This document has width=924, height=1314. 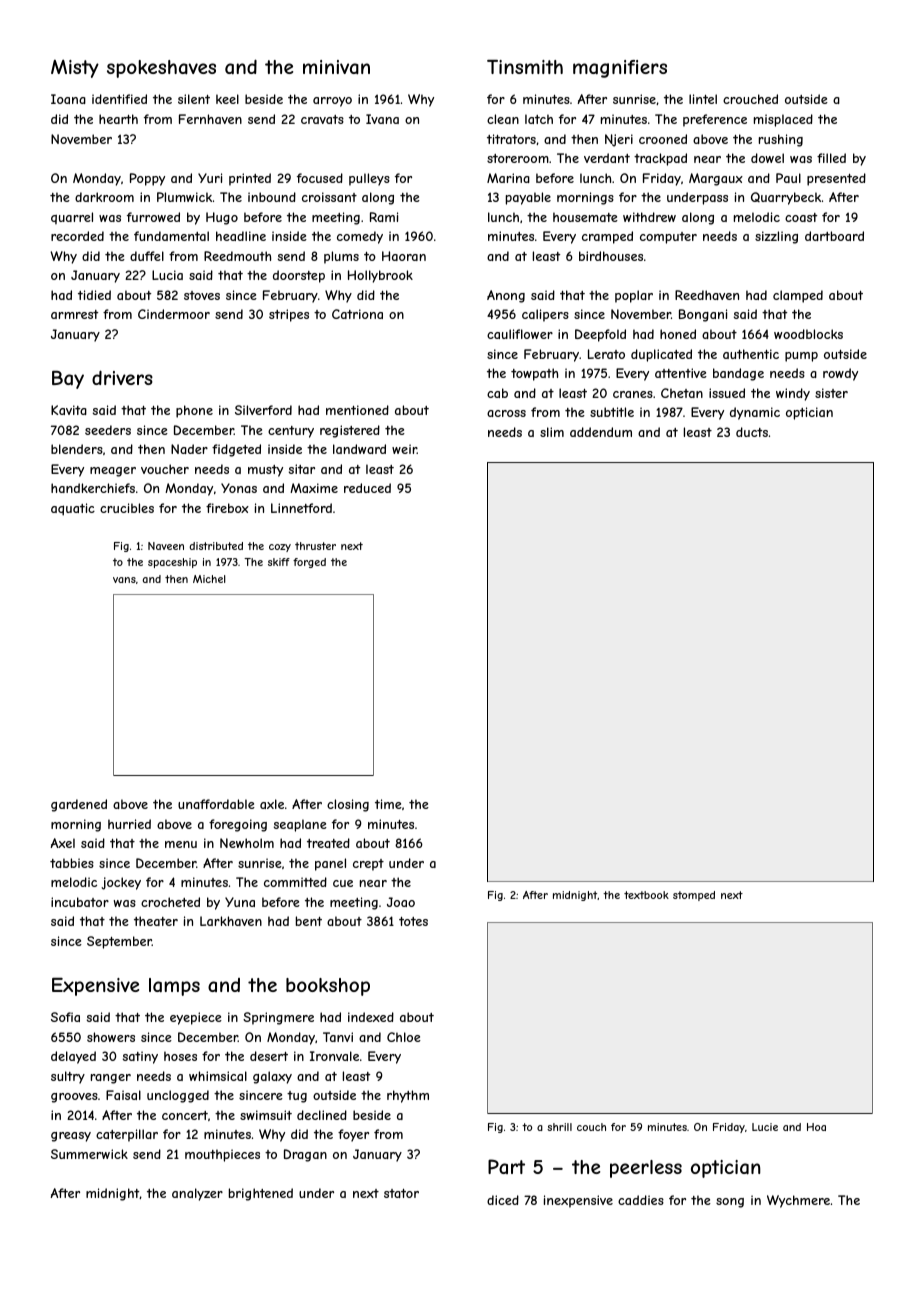 I want to click on Chloe, so click(x=404, y=1037).
